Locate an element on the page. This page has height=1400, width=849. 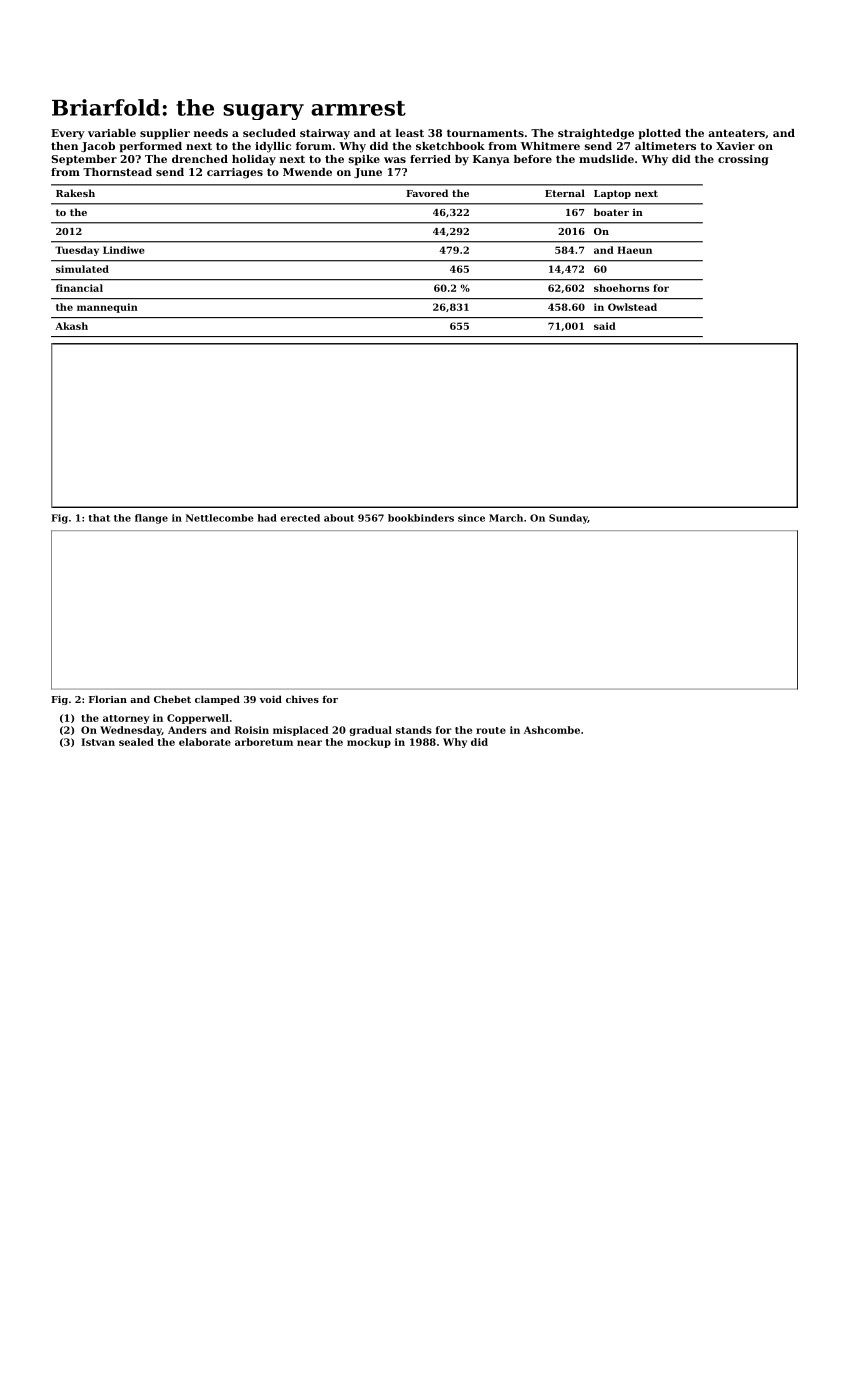
route is located at coordinates (491, 730).
